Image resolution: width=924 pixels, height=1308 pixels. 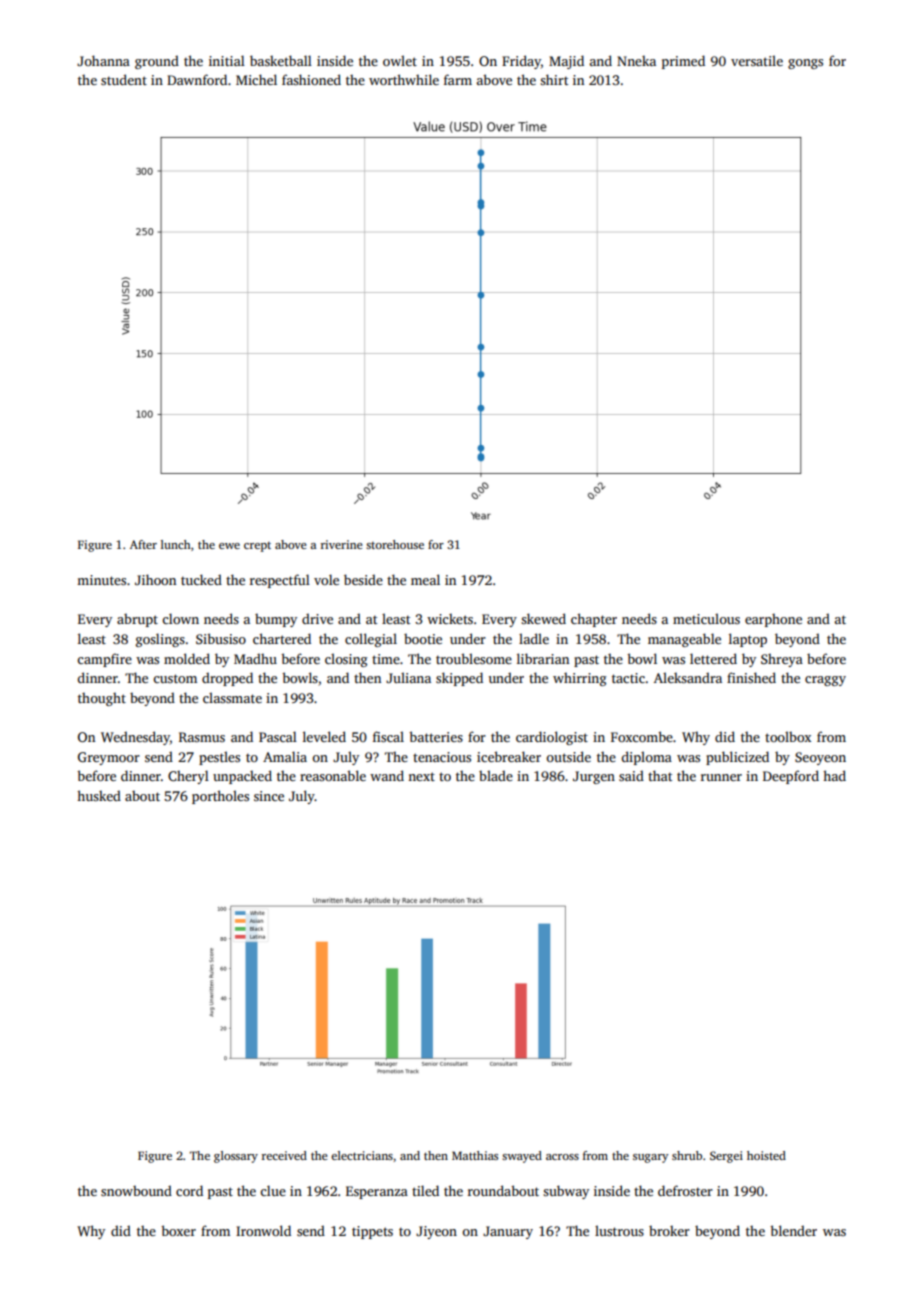 I want to click on earphone, so click(x=773, y=620).
